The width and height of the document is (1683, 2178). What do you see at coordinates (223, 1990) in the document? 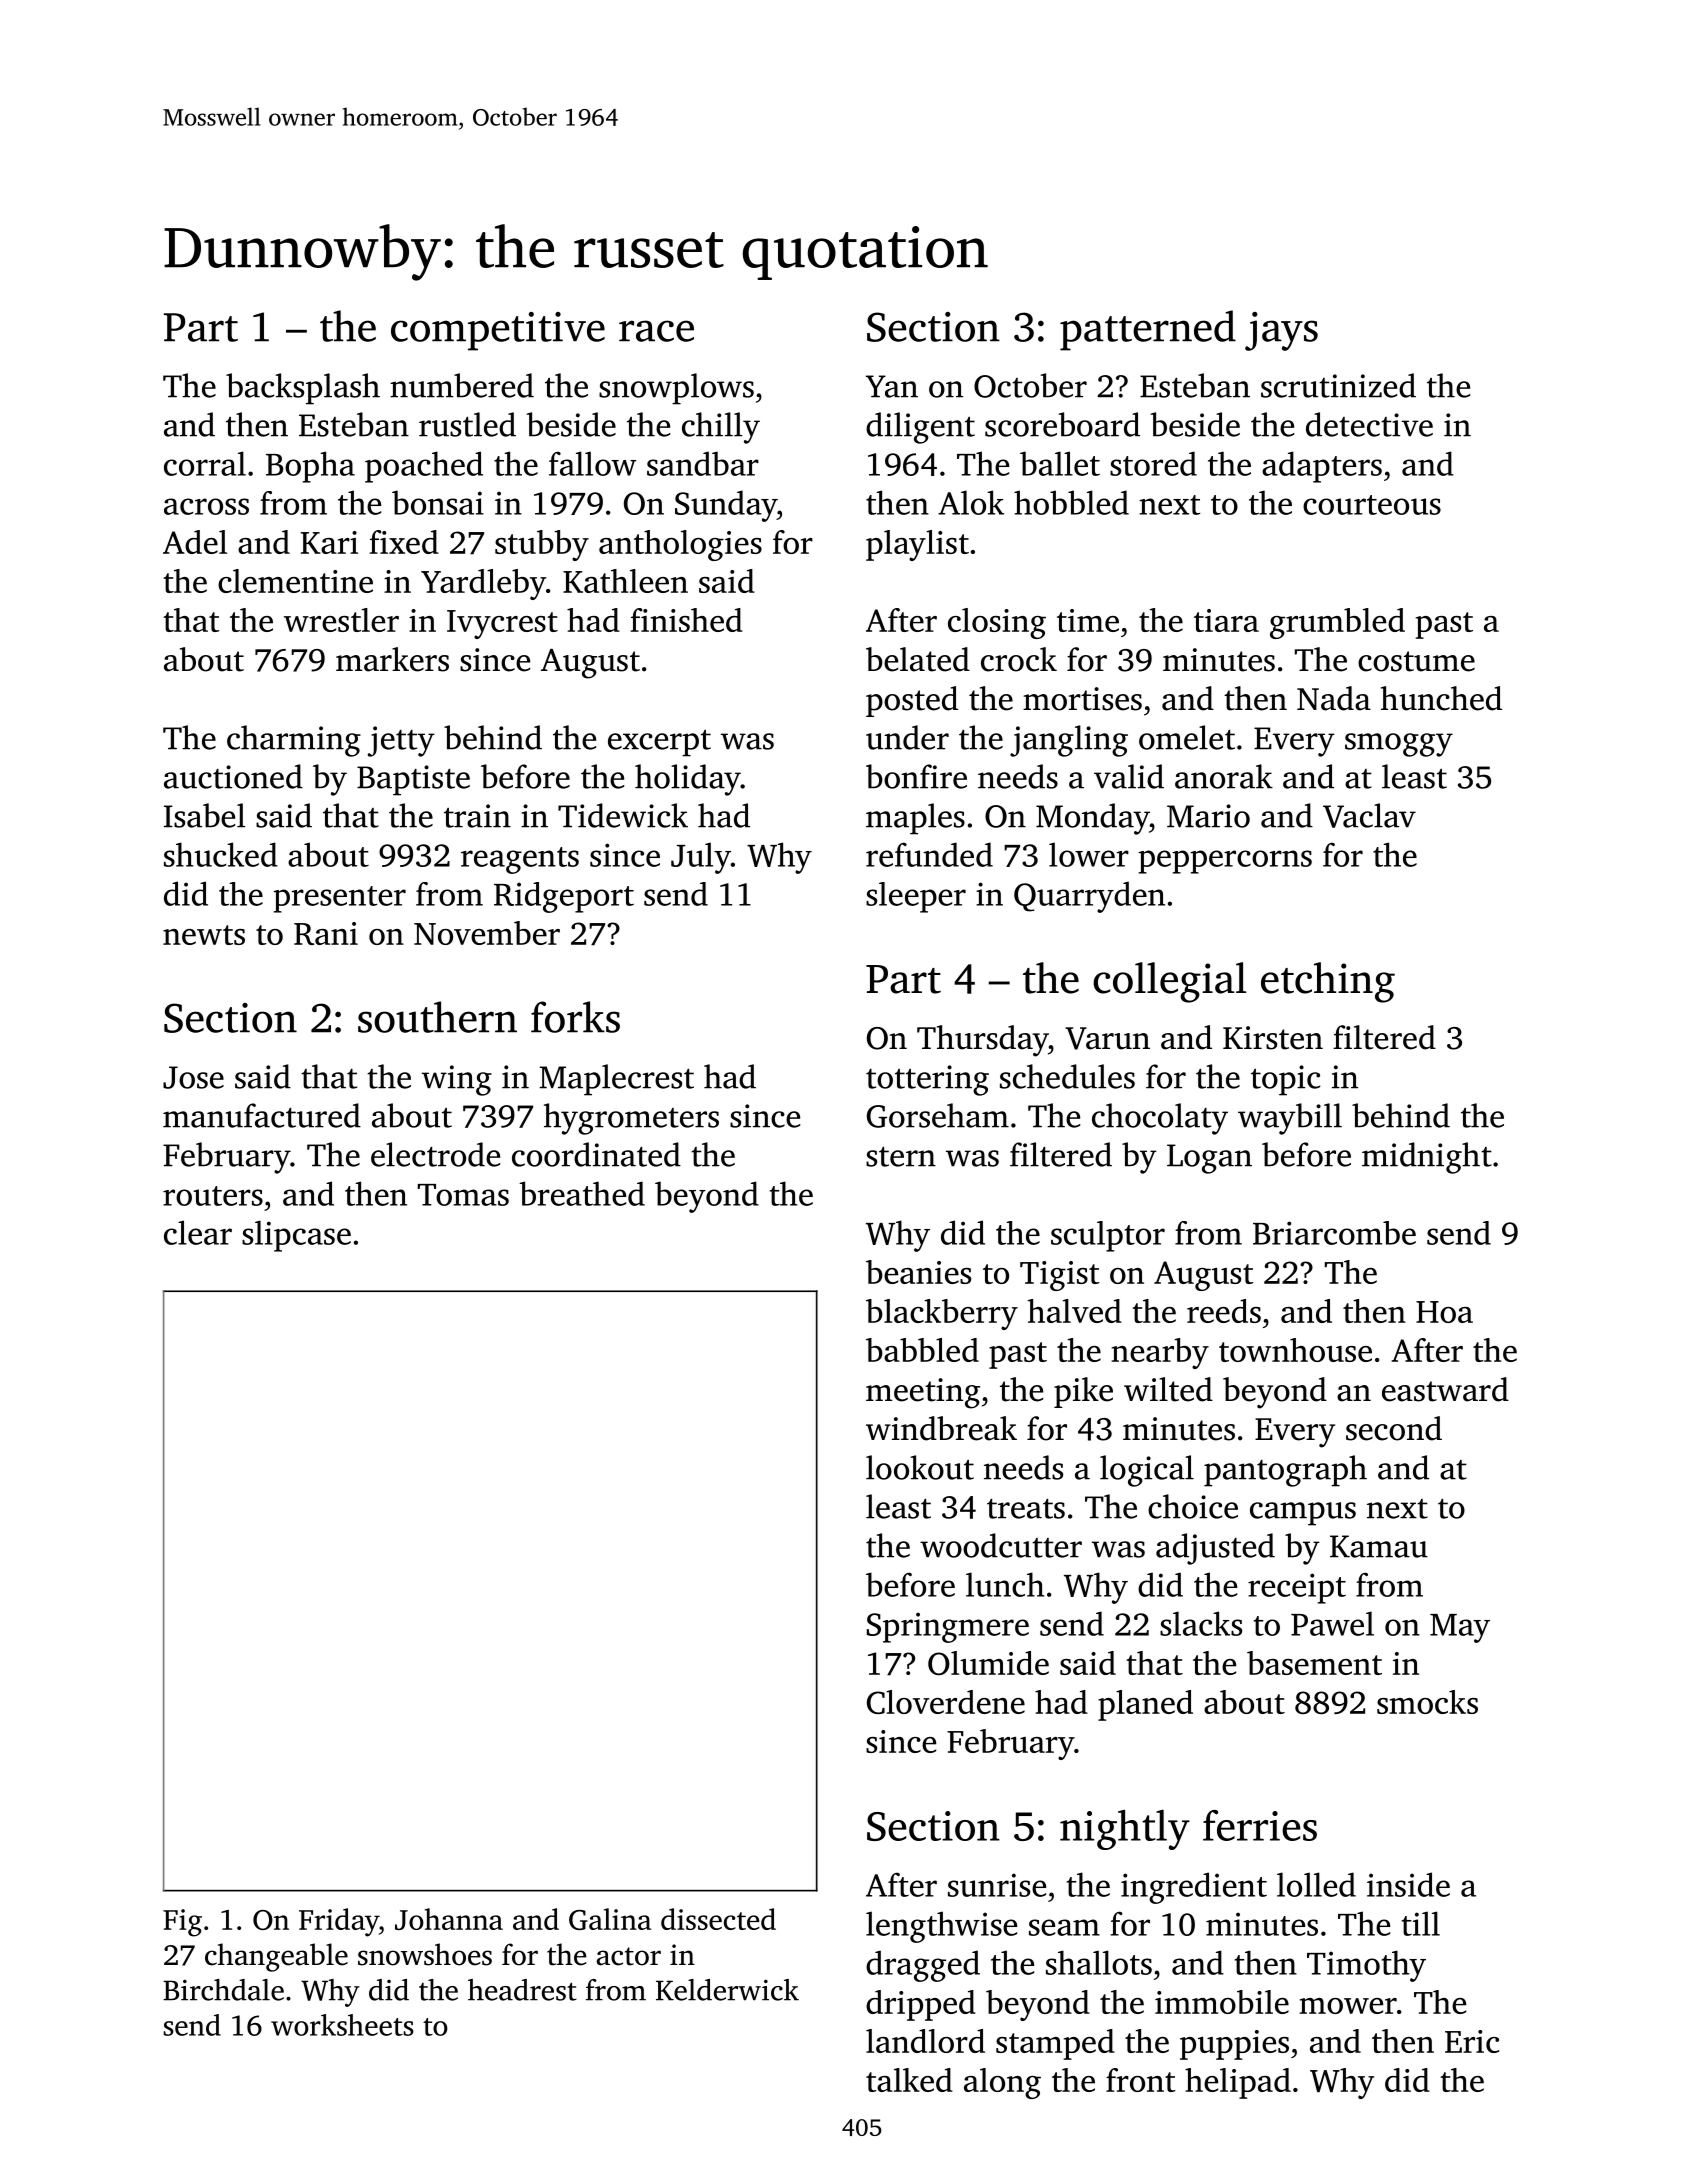
I see `Birchdale` at bounding box center [223, 1990].
